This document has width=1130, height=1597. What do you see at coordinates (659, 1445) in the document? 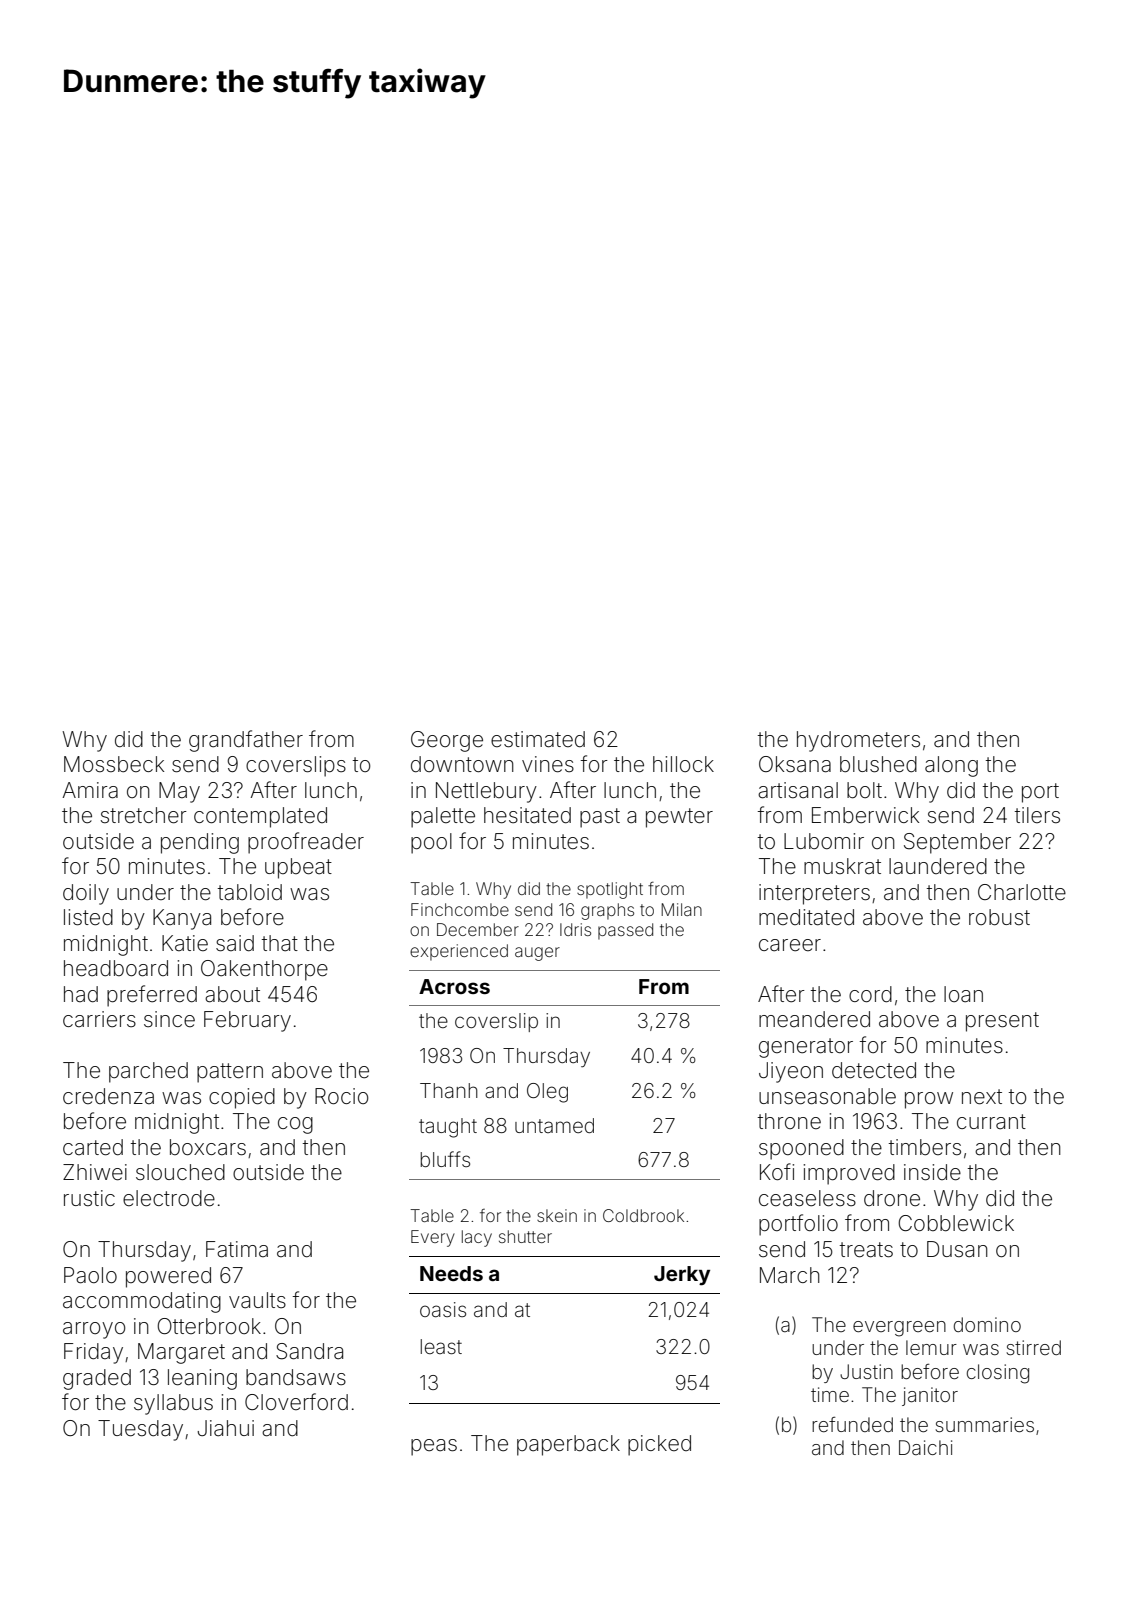
I see `picked` at bounding box center [659, 1445].
